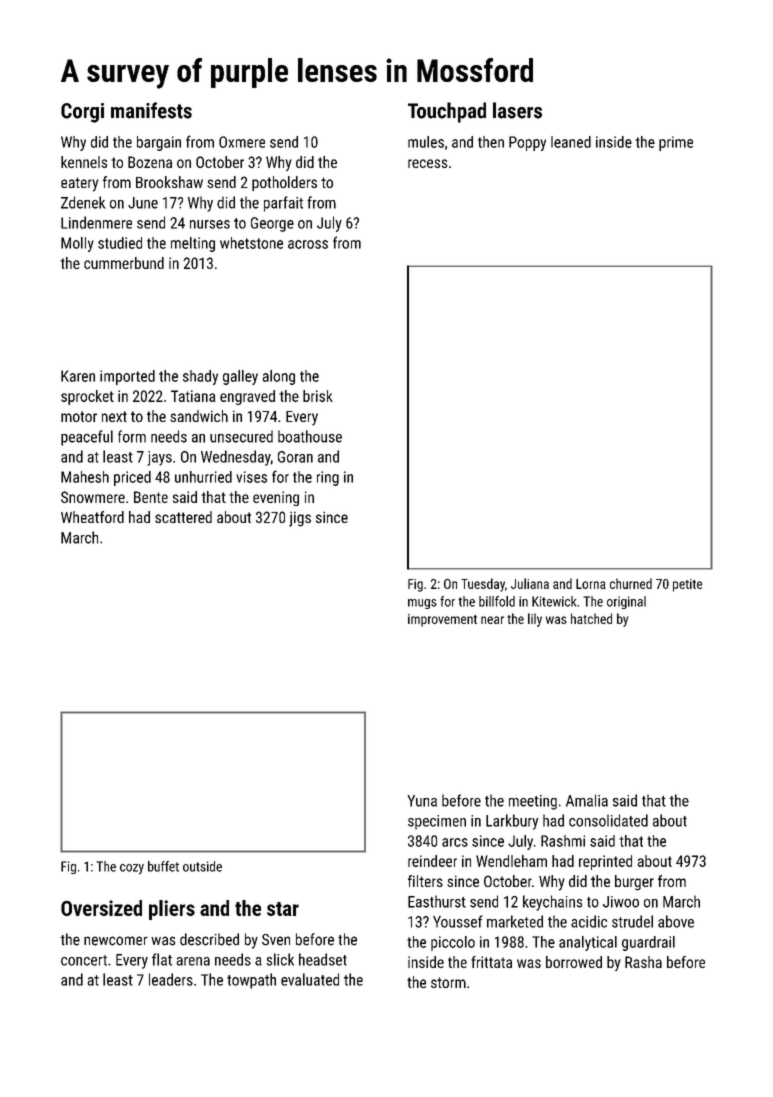 This screenshot has height=1097, width=773. I want to click on petite, so click(687, 585).
